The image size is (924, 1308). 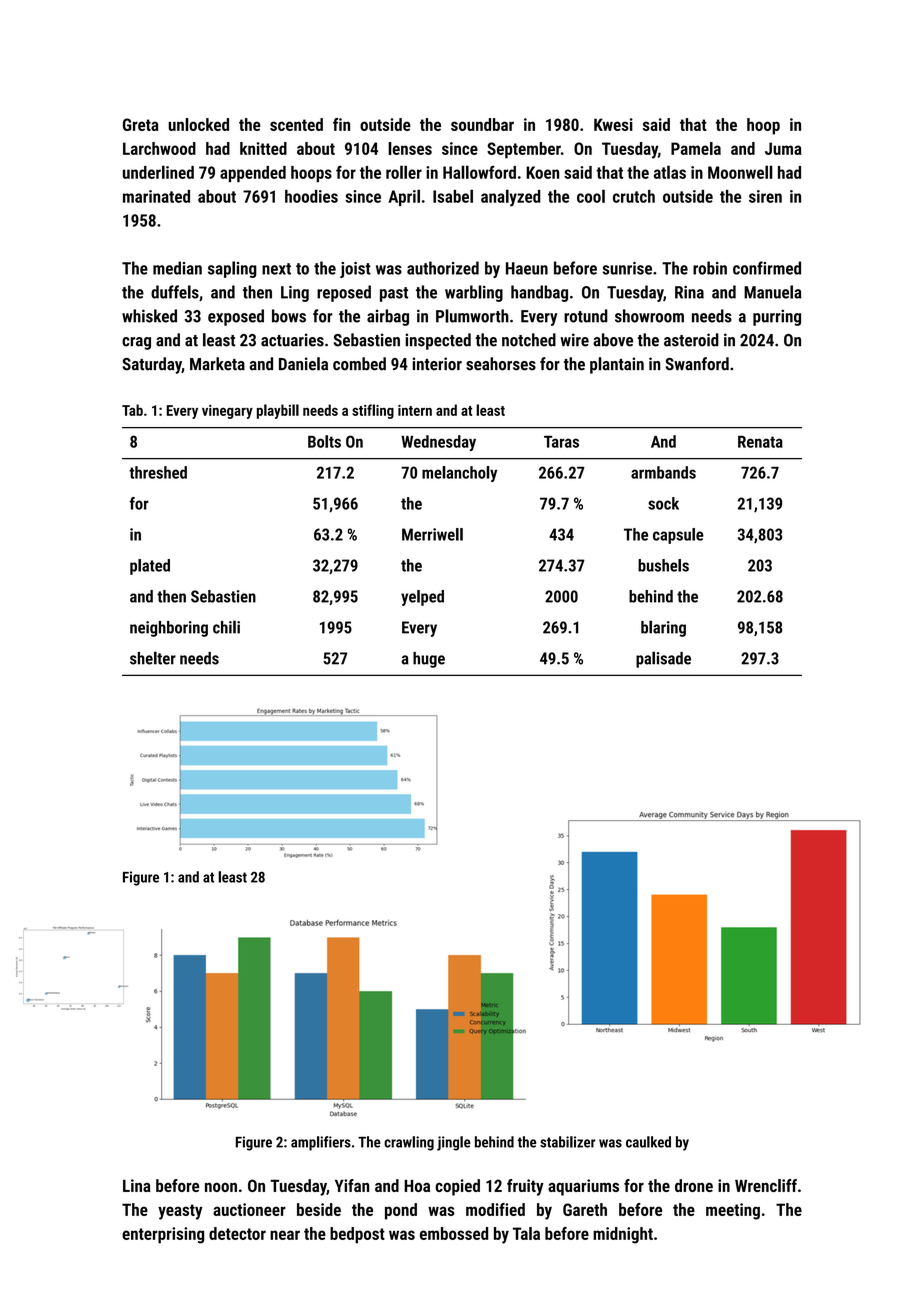 I want to click on plantain, so click(x=617, y=365).
